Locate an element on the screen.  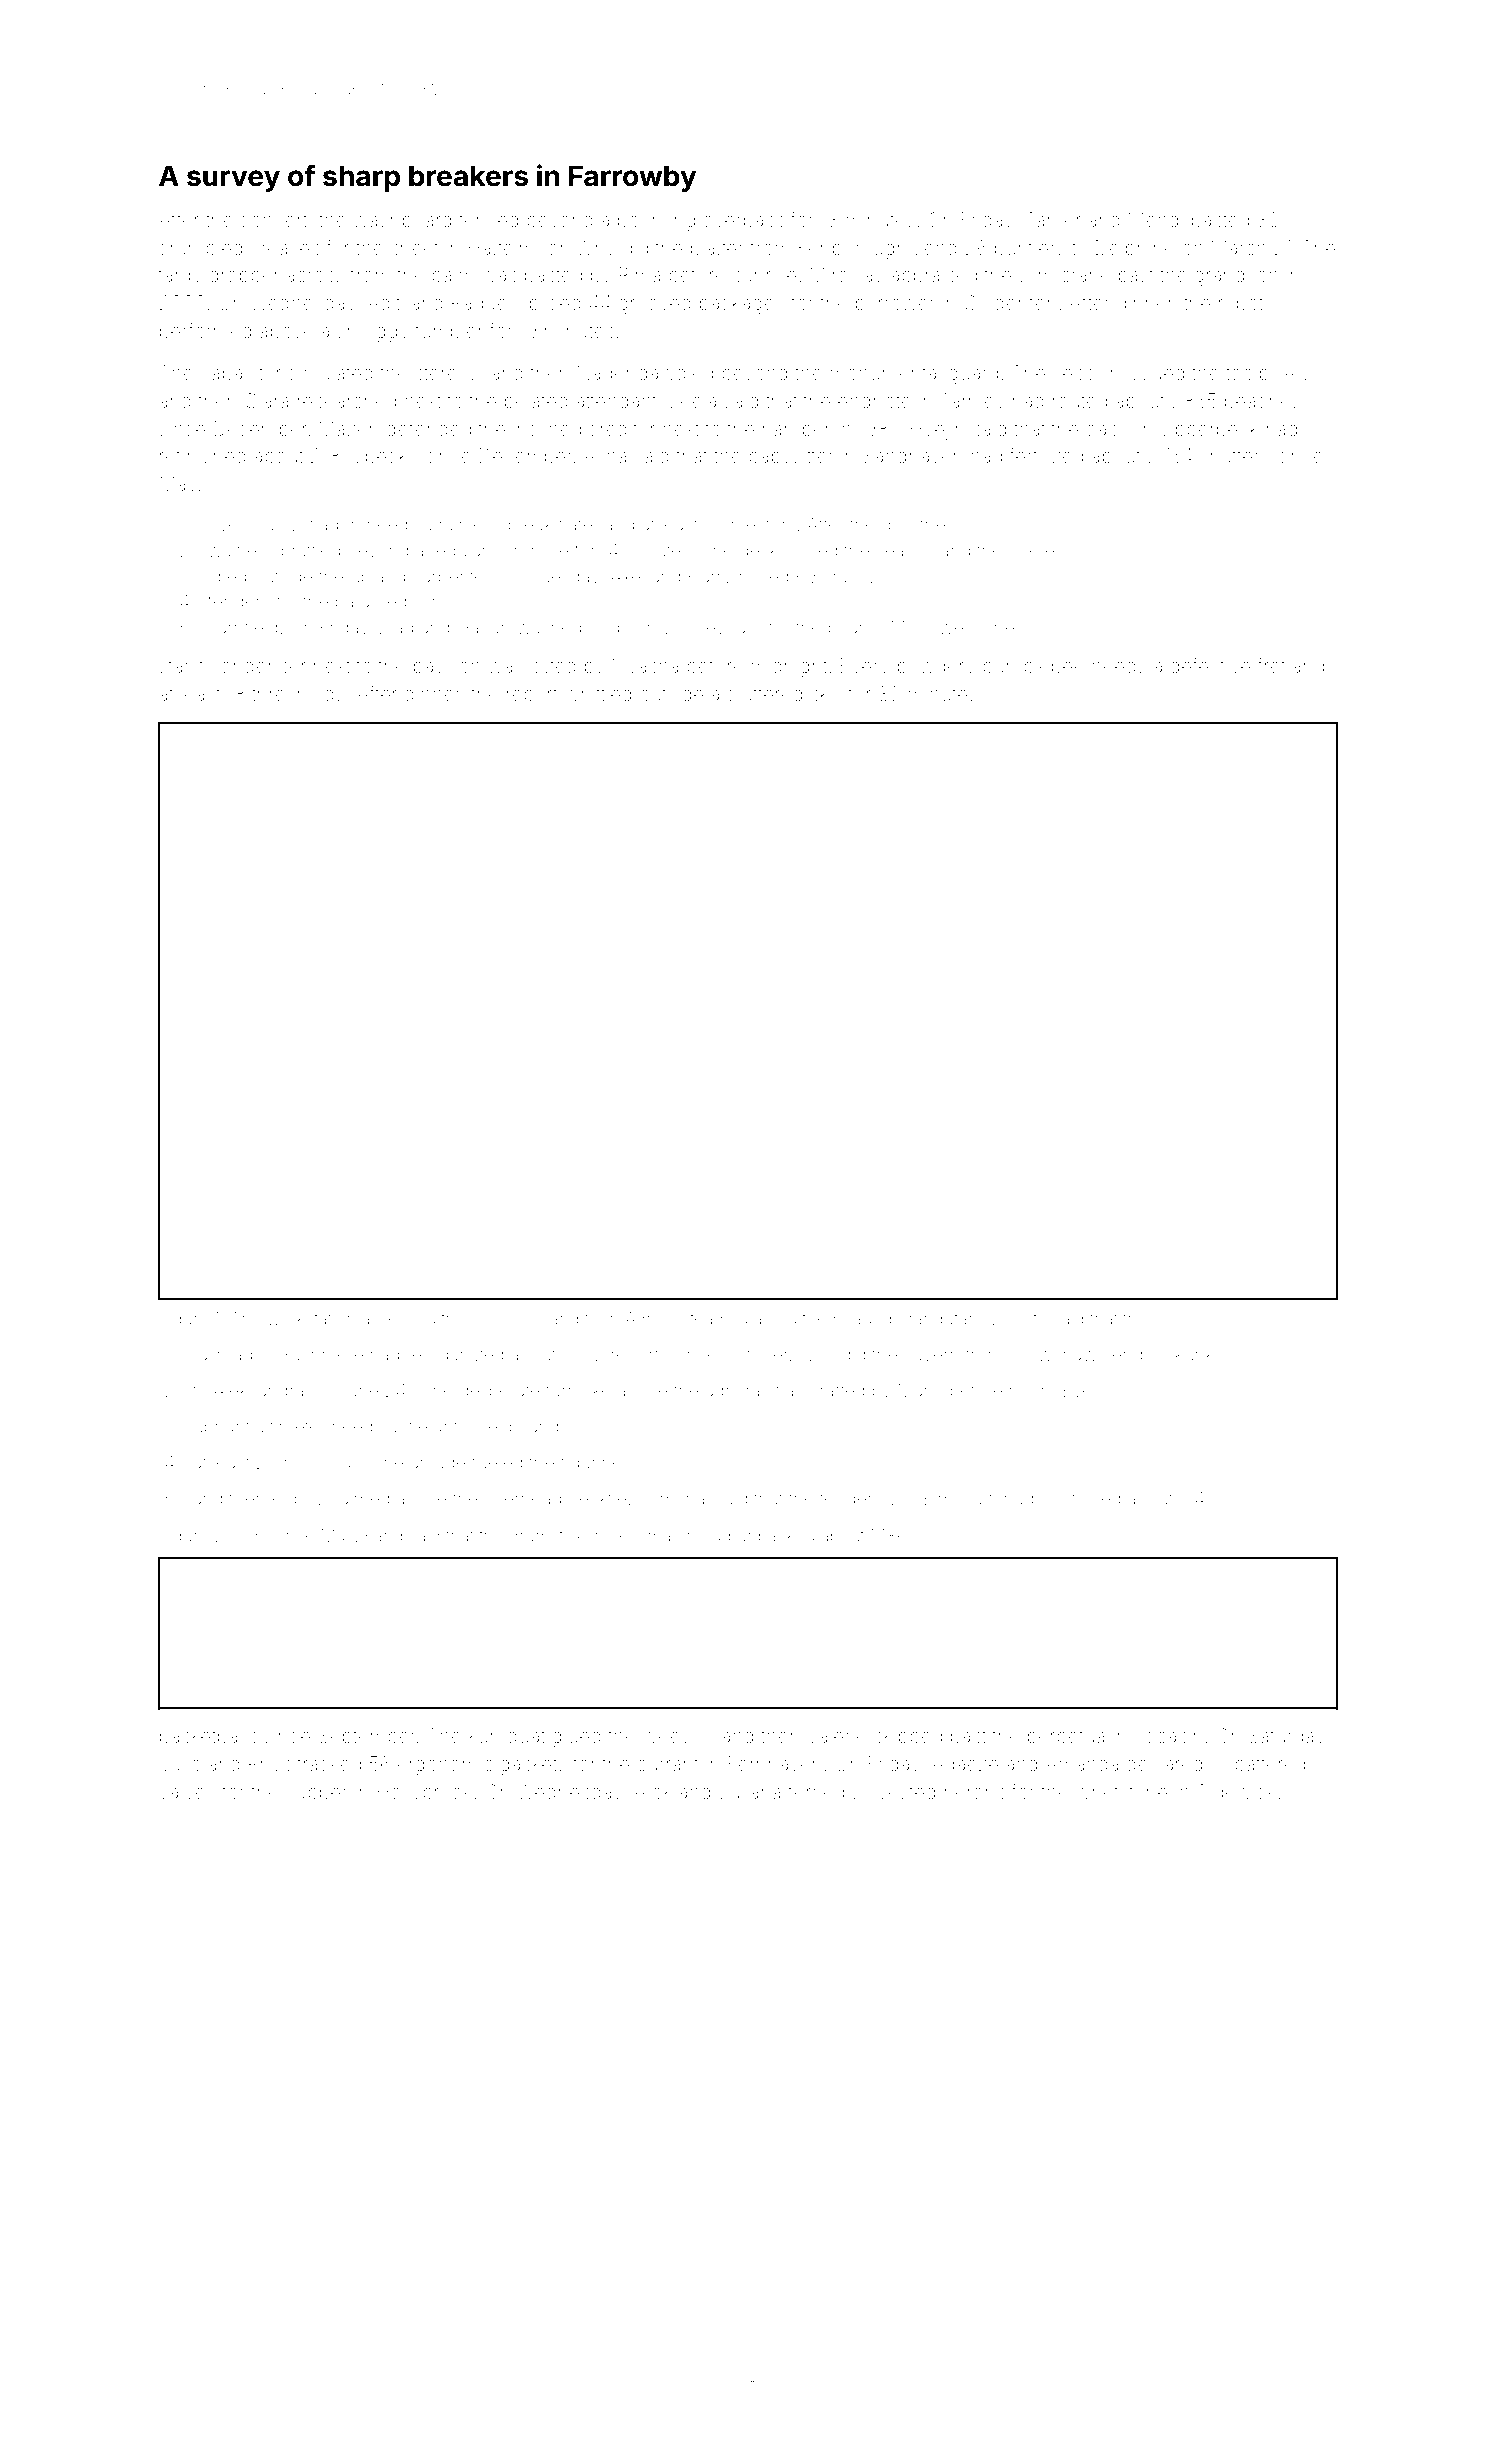
performed is located at coordinates (205, 332).
